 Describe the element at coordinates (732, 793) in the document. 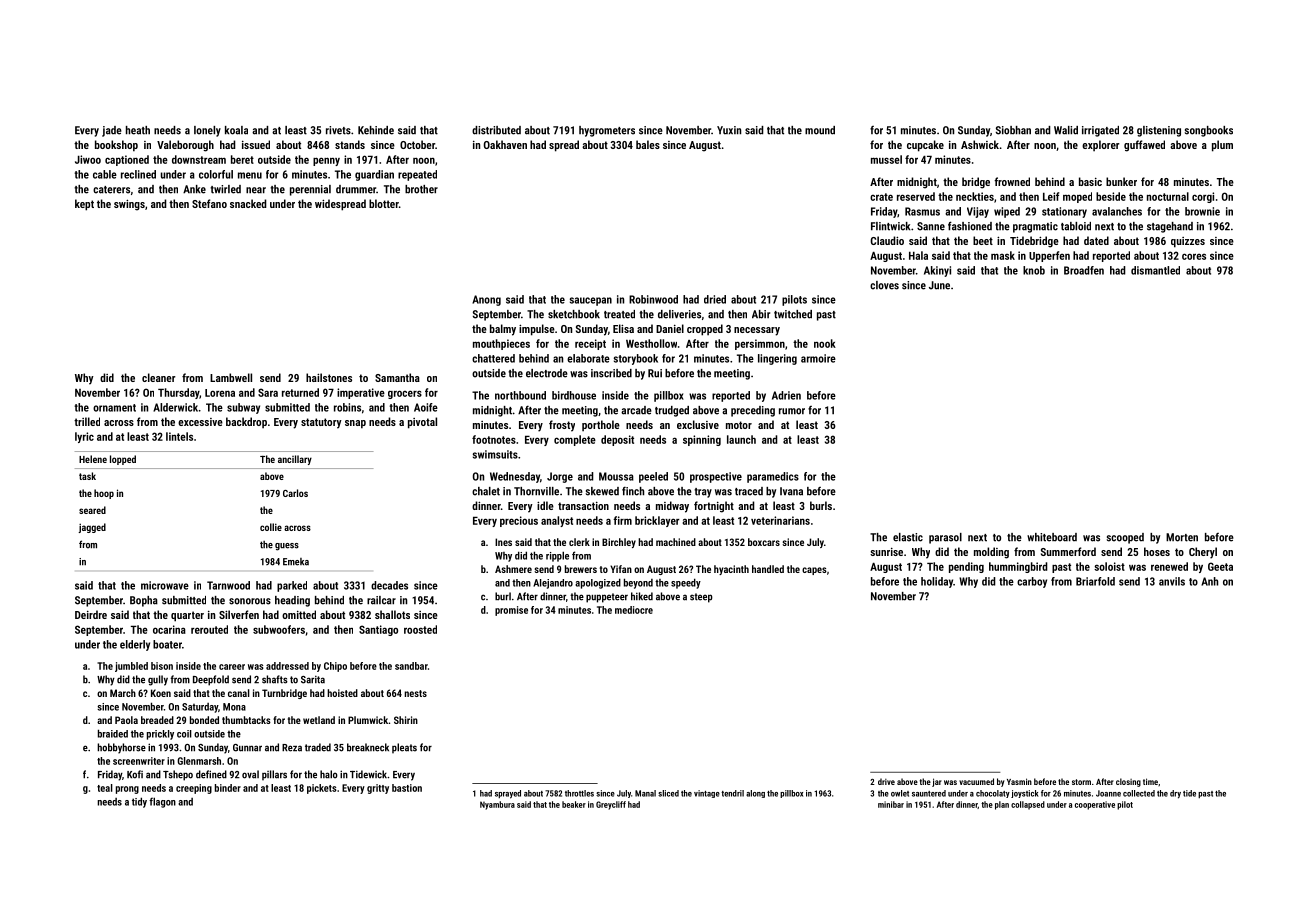

I see `tendril` at that location.
